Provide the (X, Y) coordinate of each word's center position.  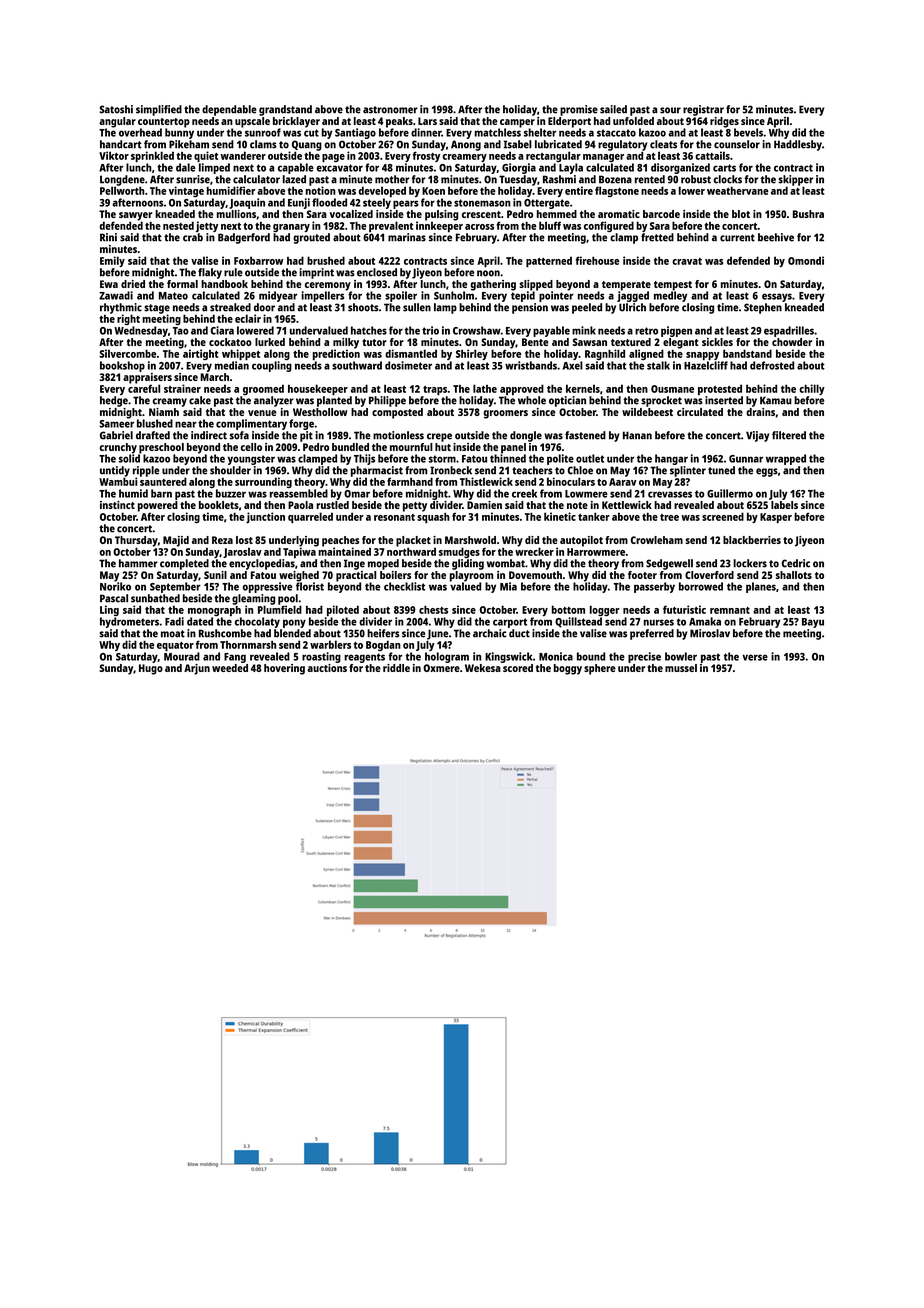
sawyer (135, 216)
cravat (687, 261)
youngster (251, 460)
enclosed (377, 272)
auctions (327, 668)
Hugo (151, 669)
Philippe (387, 401)
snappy (702, 356)
